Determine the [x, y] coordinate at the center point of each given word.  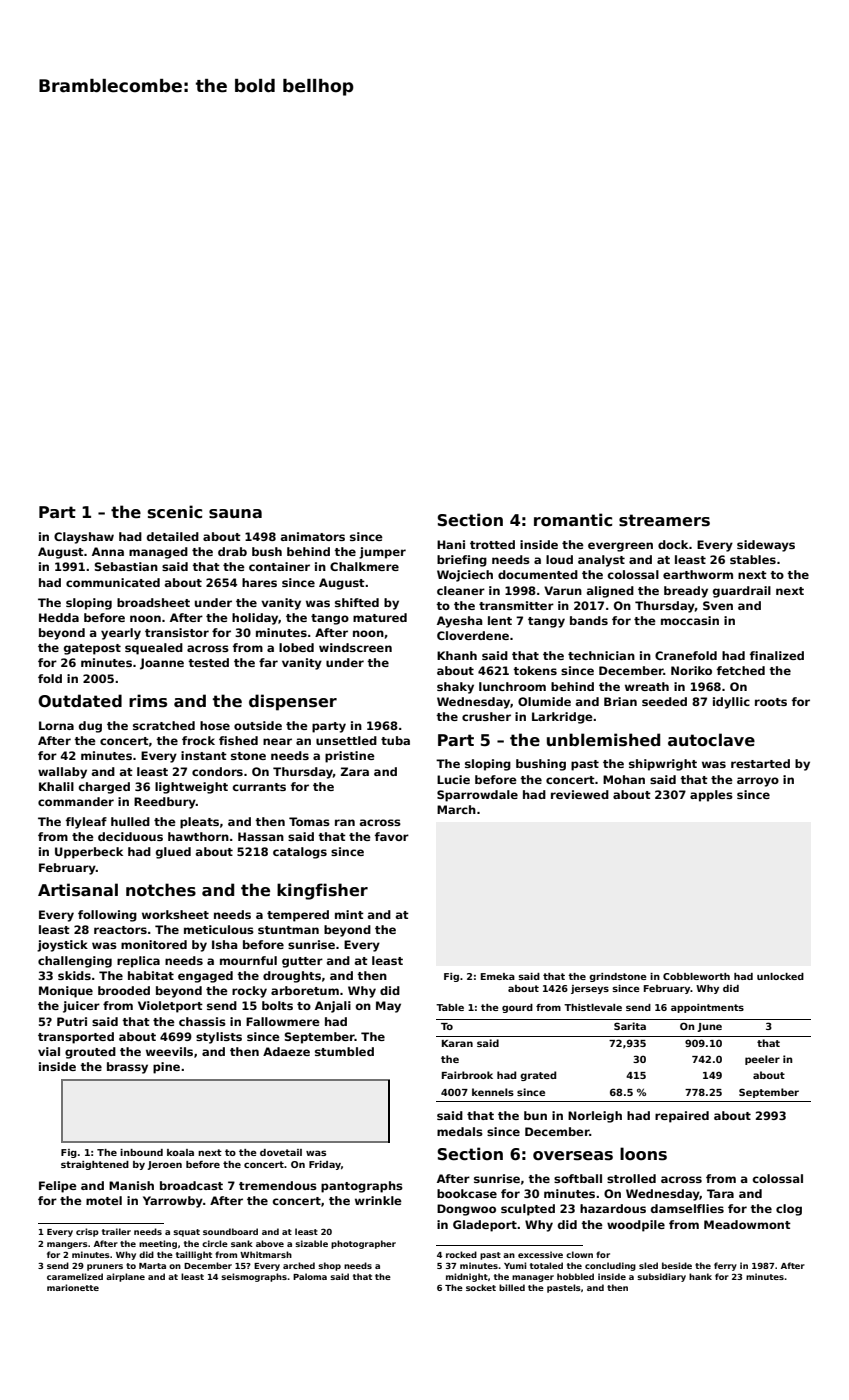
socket [481, 1287]
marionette [73, 1287]
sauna [235, 514]
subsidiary [661, 1277]
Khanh [457, 655]
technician [601, 655]
